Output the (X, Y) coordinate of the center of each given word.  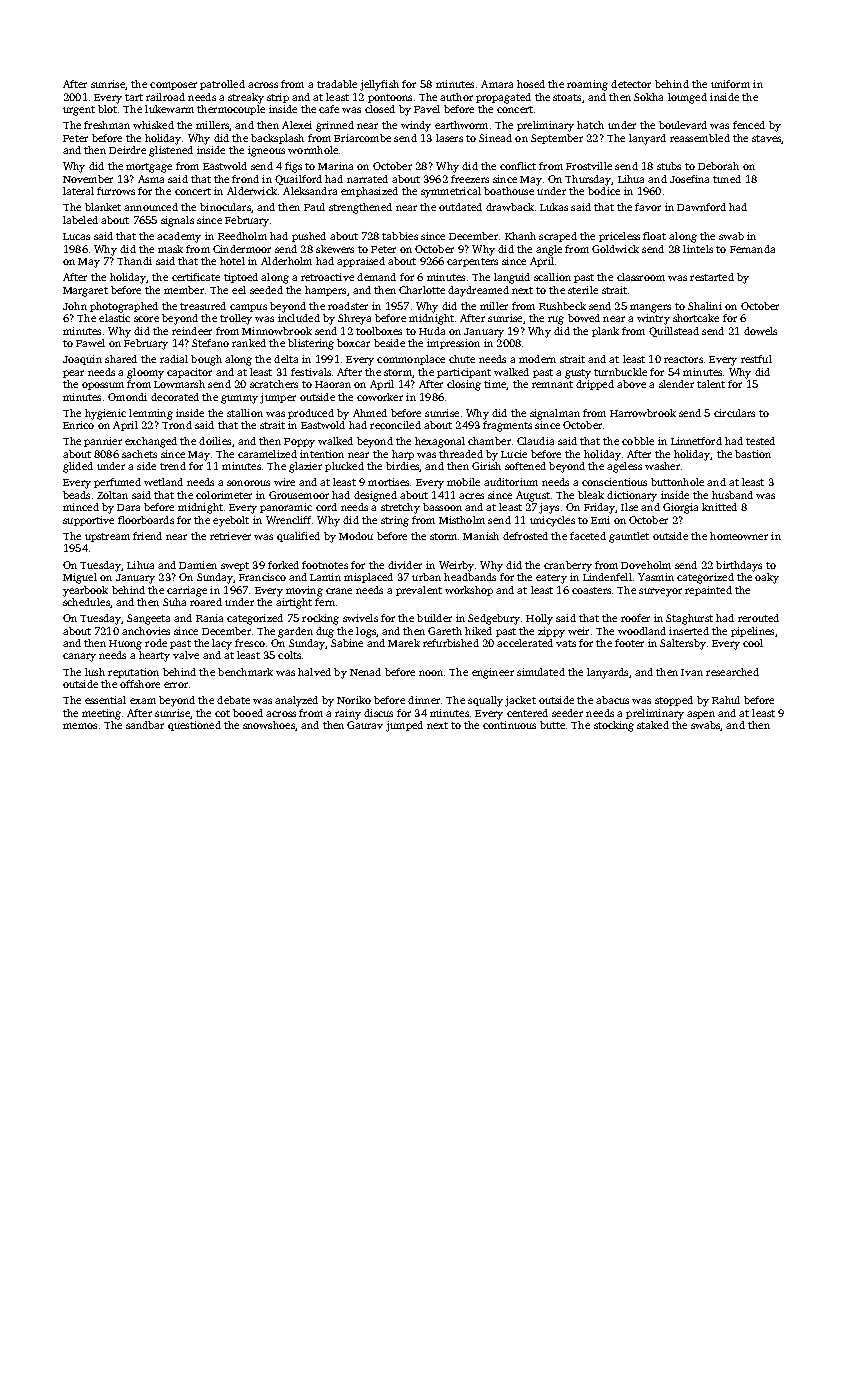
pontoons (390, 98)
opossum (103, 386)
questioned (194, 726)
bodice (604, 191)
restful (756, 359)
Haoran (333, 384)
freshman (107, 125)
